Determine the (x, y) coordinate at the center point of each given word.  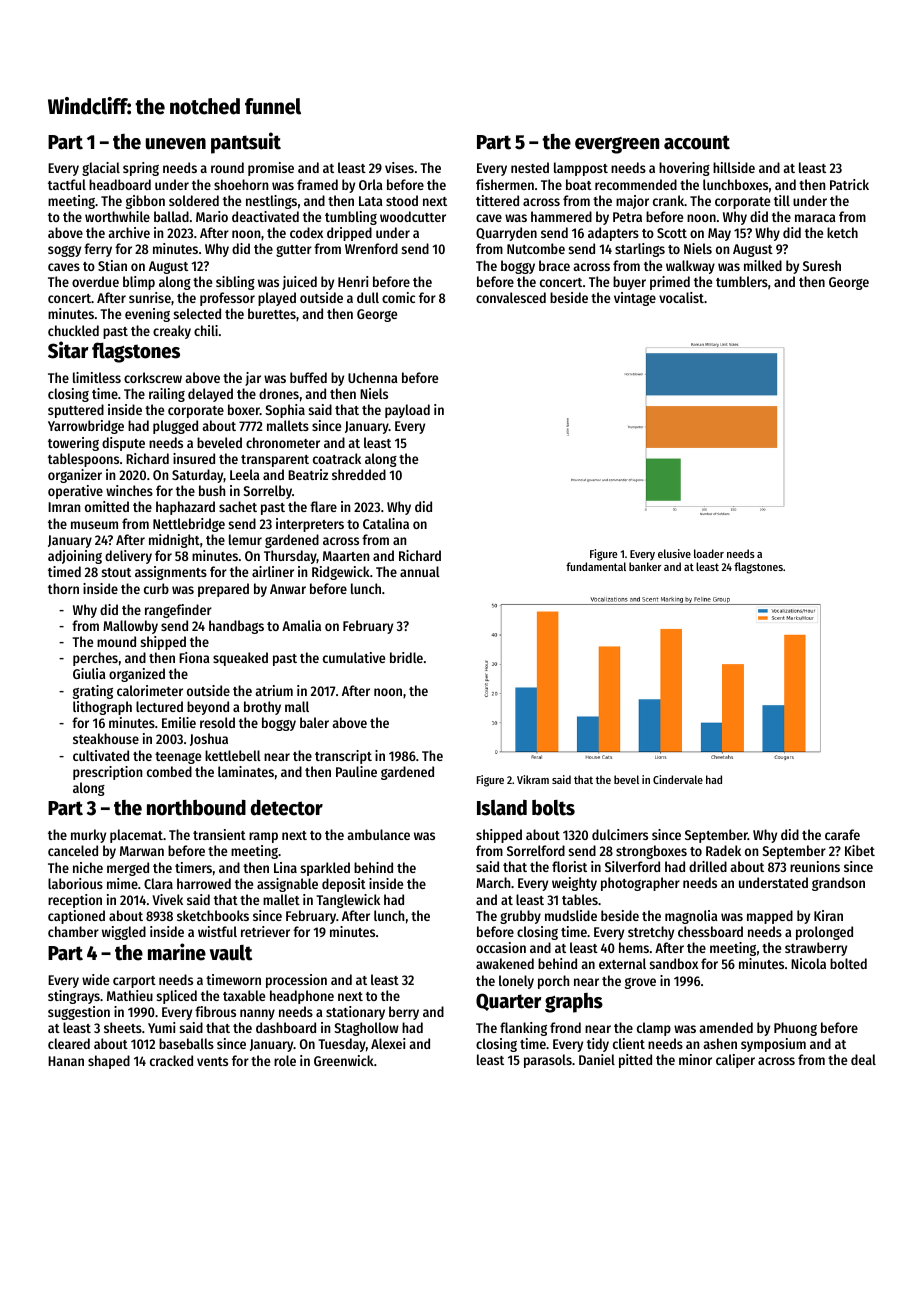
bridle (406, 657)
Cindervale (678, 779)
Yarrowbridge (86, 427)
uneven (176, 144)
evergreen (617, 145)
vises (399, 167)
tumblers (742, 281)
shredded (359, 474)
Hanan (66, 1061)
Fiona (194, 657)
